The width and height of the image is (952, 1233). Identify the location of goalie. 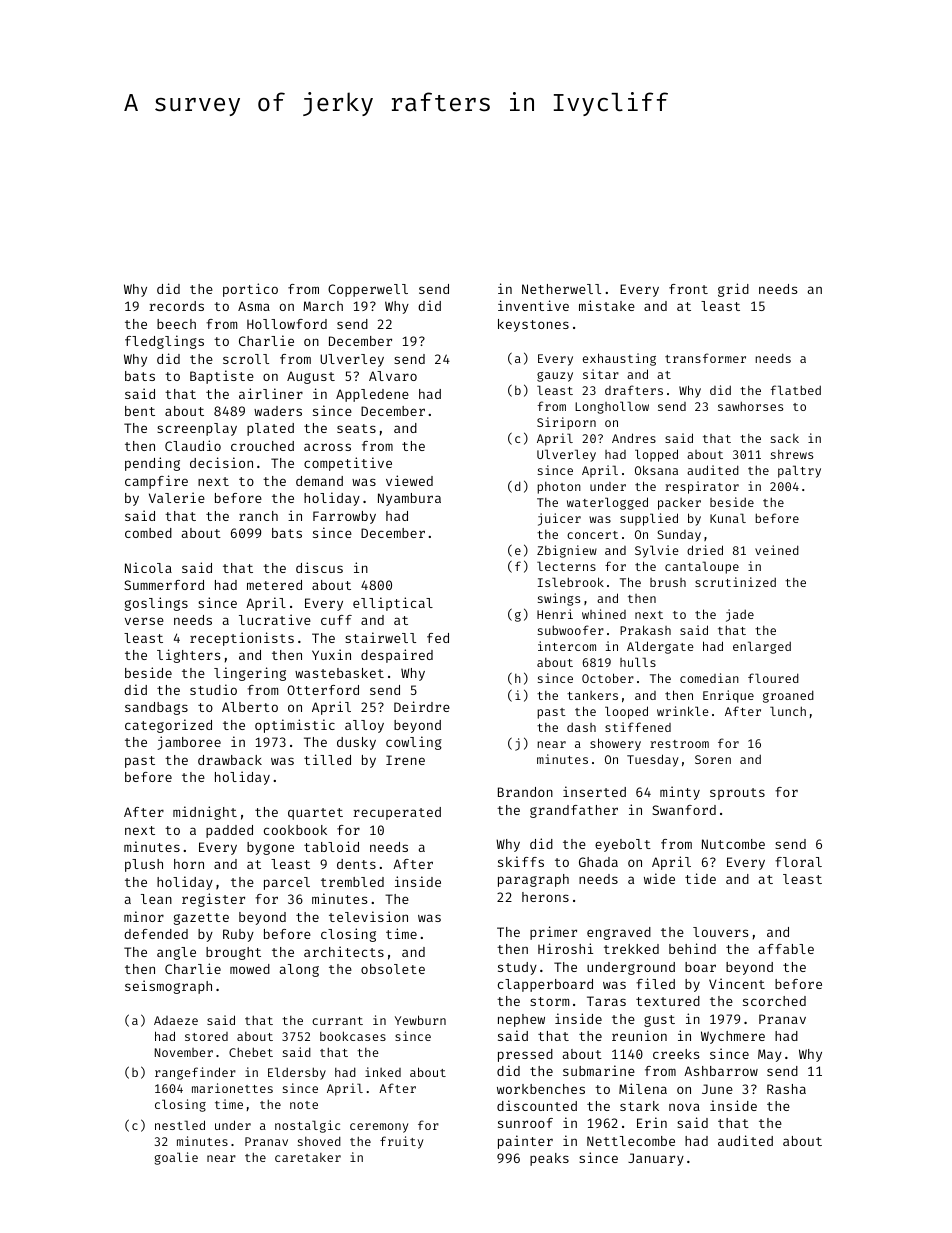
(176, 1158).
